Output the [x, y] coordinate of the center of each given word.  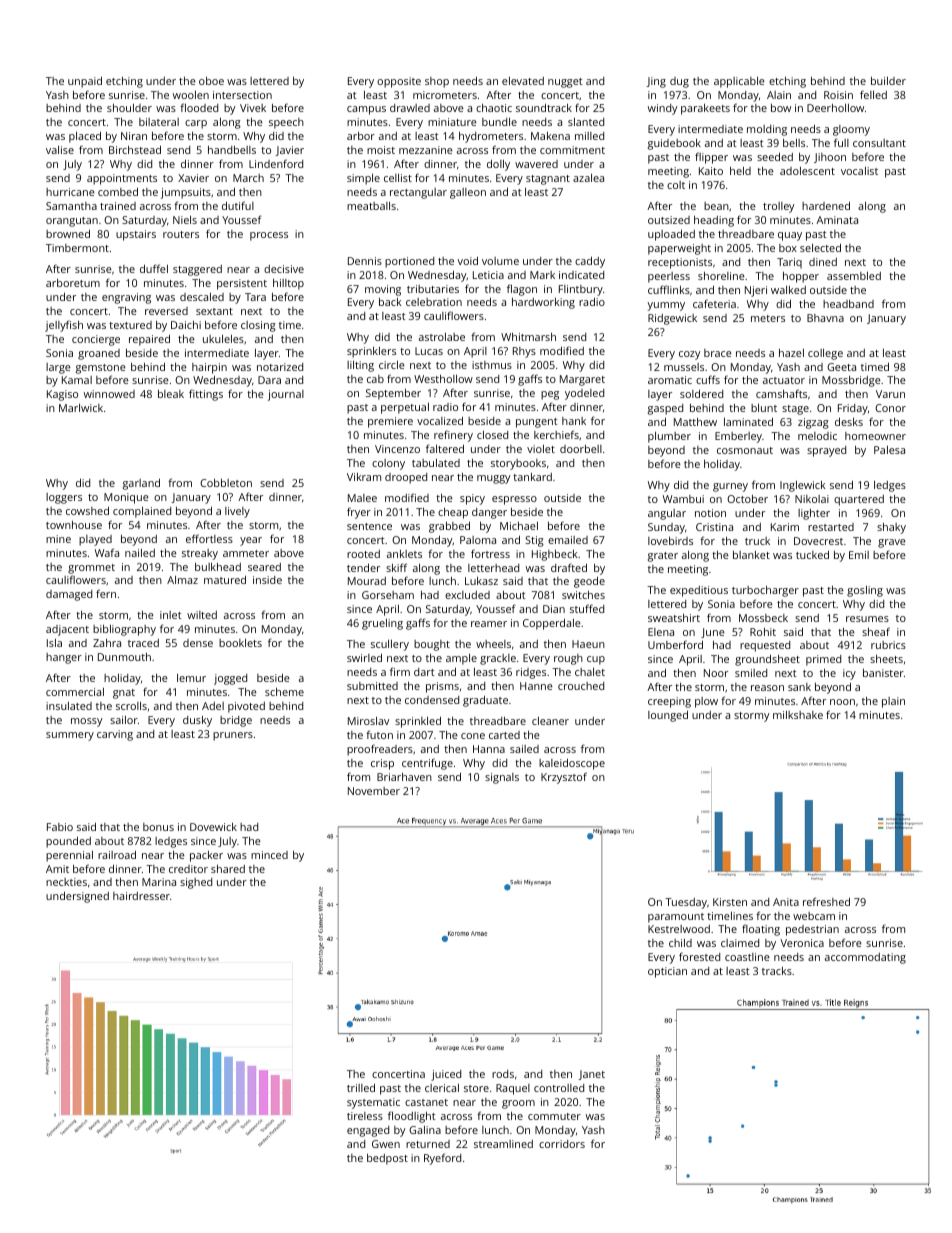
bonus [158, 827]
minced [269, 855]
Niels [185, 220]
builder [888, 81]
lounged [668, 716]
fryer [359, 513]
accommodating [865, 958]
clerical [442, 1088]
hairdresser [141, 896]
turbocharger [765, 591]
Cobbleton [226, 483]
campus [366, 110]
